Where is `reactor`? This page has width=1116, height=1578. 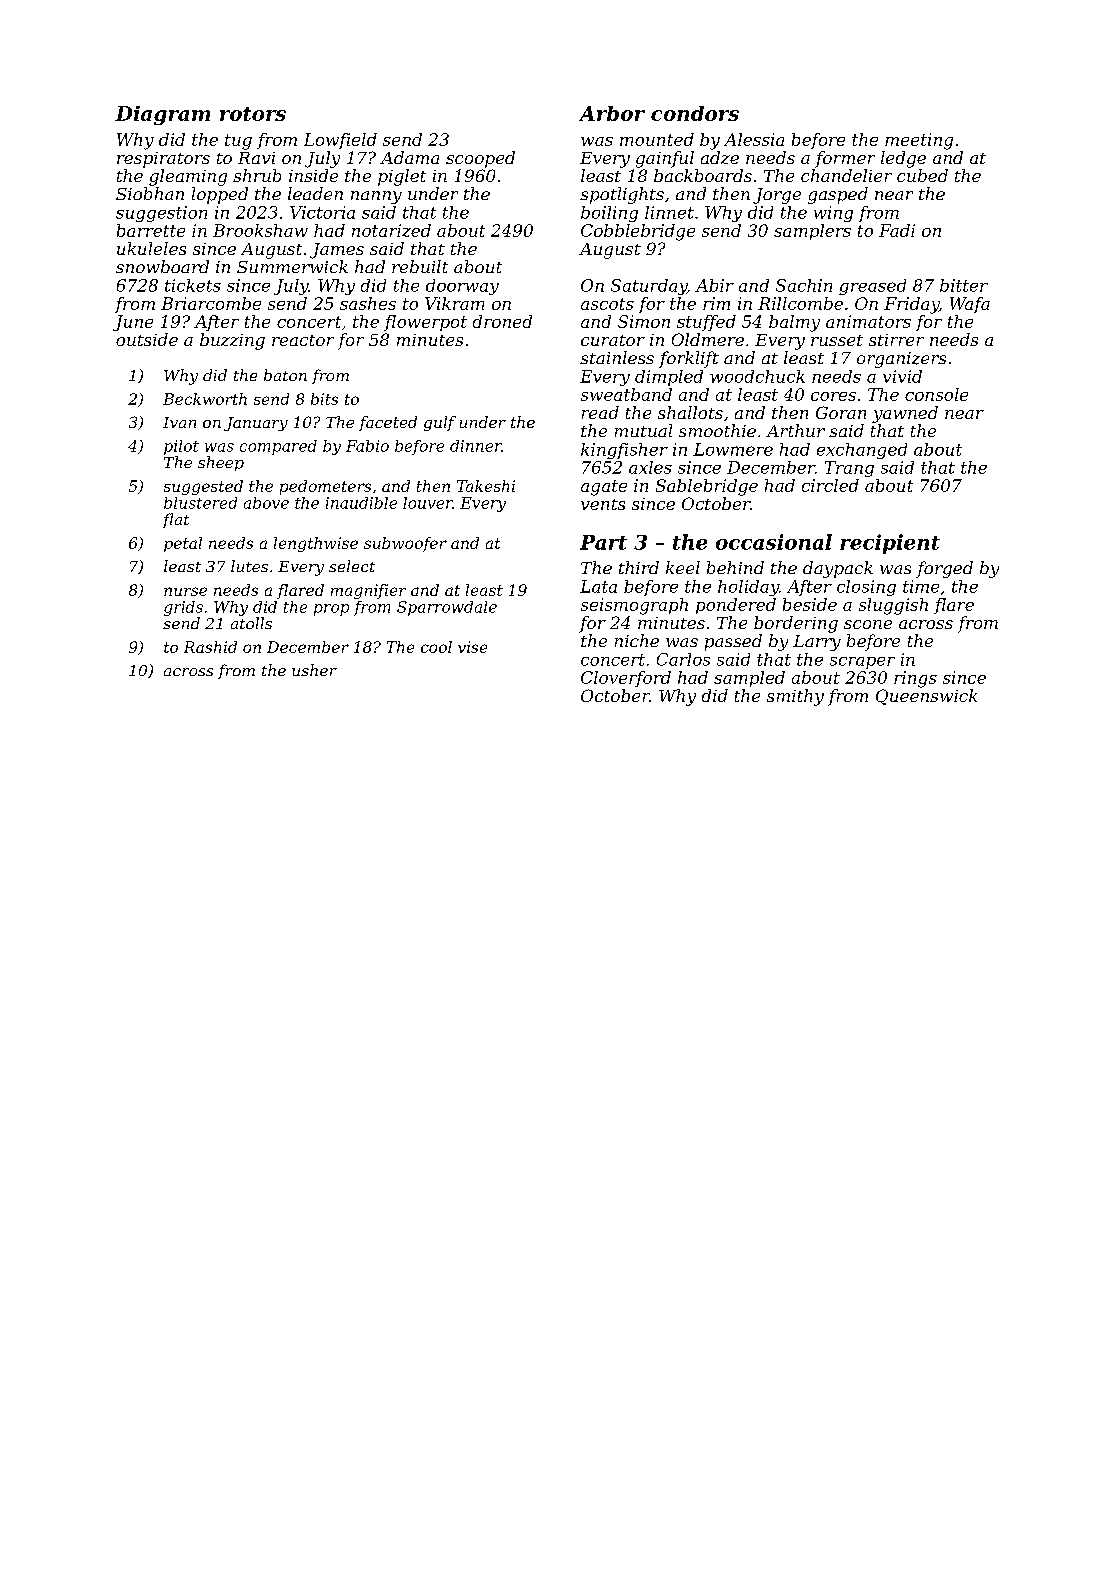 reactor is located at coordinates (303, 340).
